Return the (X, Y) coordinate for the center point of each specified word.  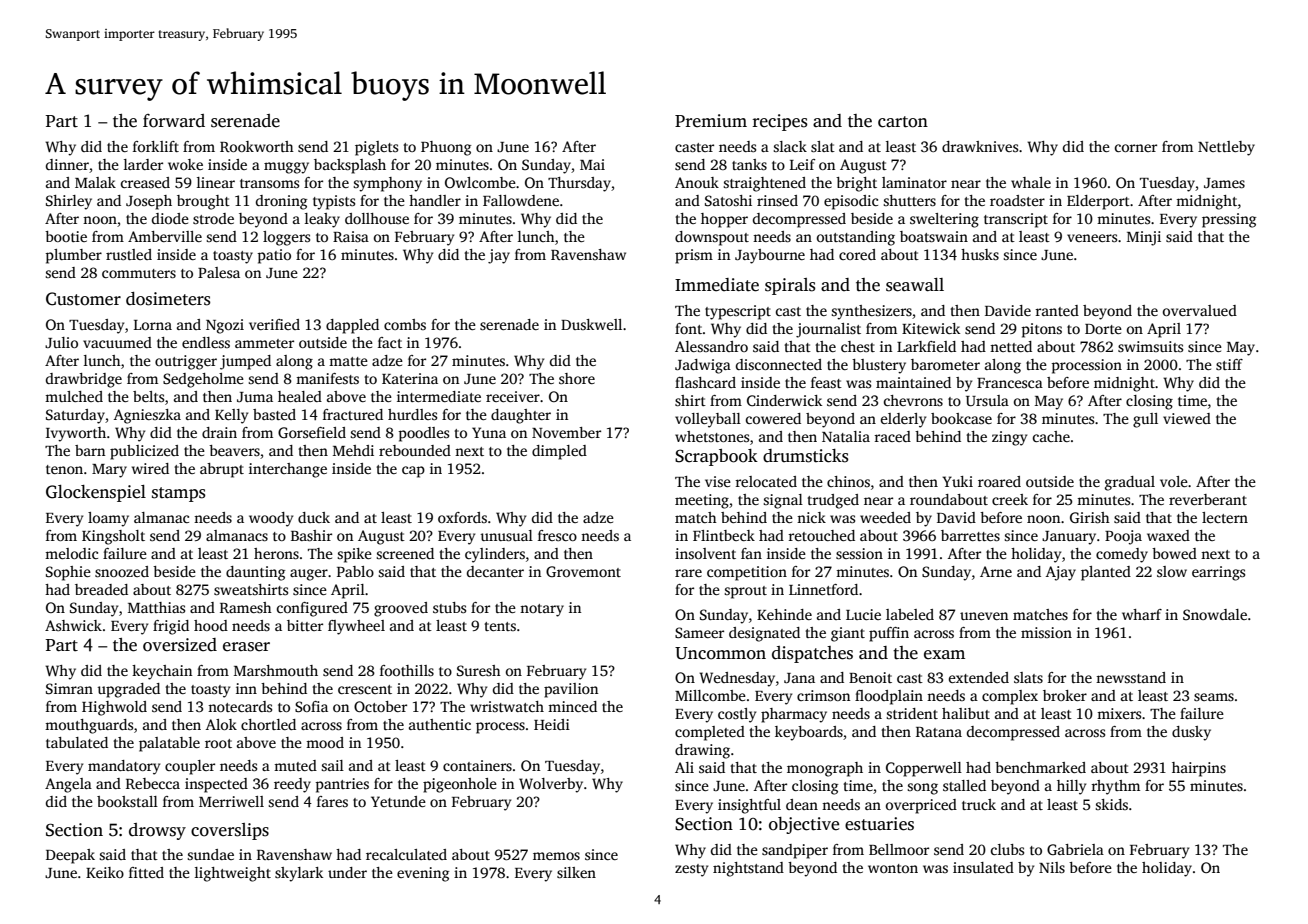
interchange (288, 470)
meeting (702, 501)
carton (903, 122)
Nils (1052, 867)
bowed (1174, 553)
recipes (780, 122)
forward (174, 121)
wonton (893, 868)
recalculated (406, 854)
